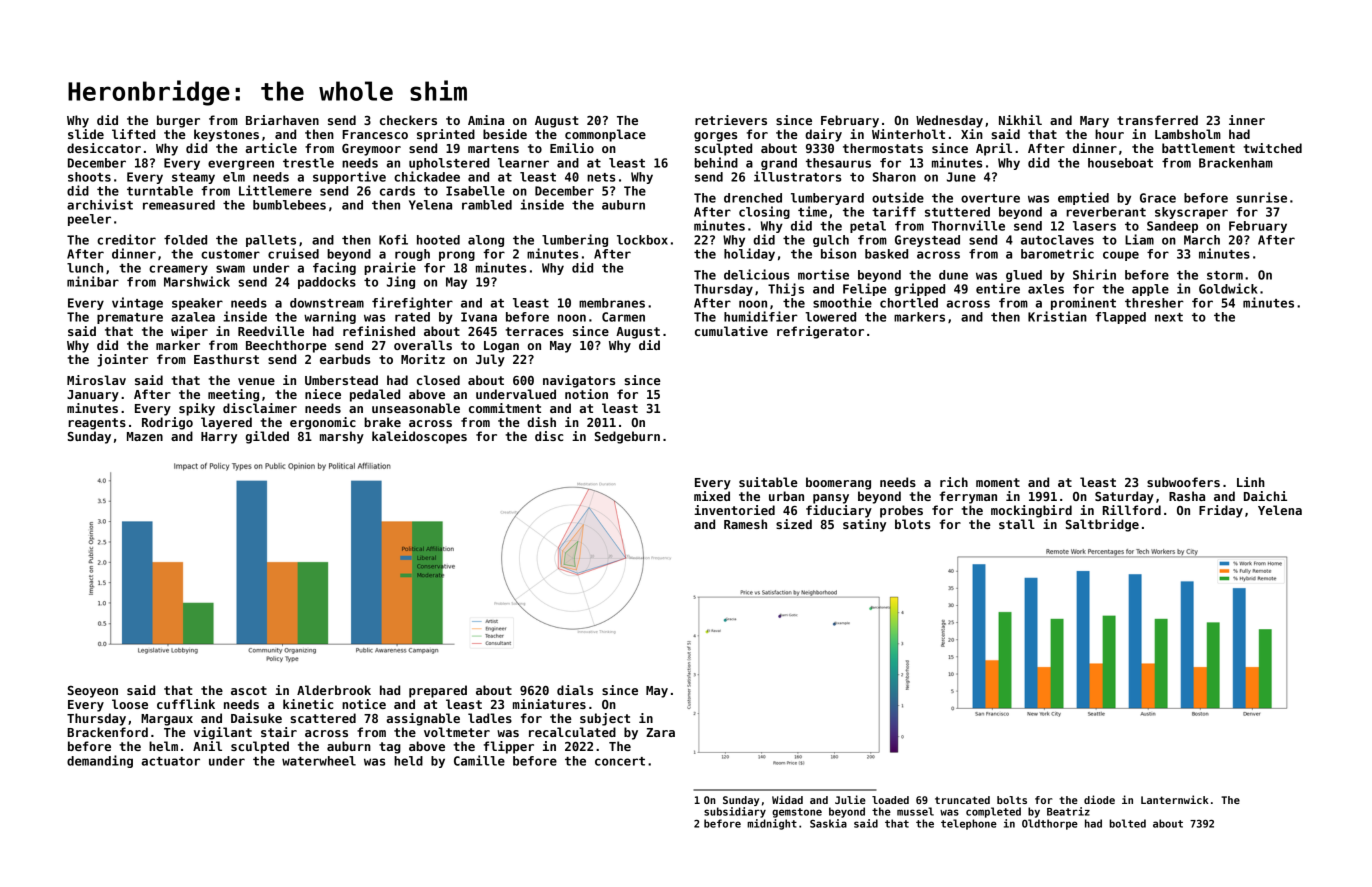 The height and width of the screenshot is (887, 1372). I want to click on suitable, so click(768, 482).
